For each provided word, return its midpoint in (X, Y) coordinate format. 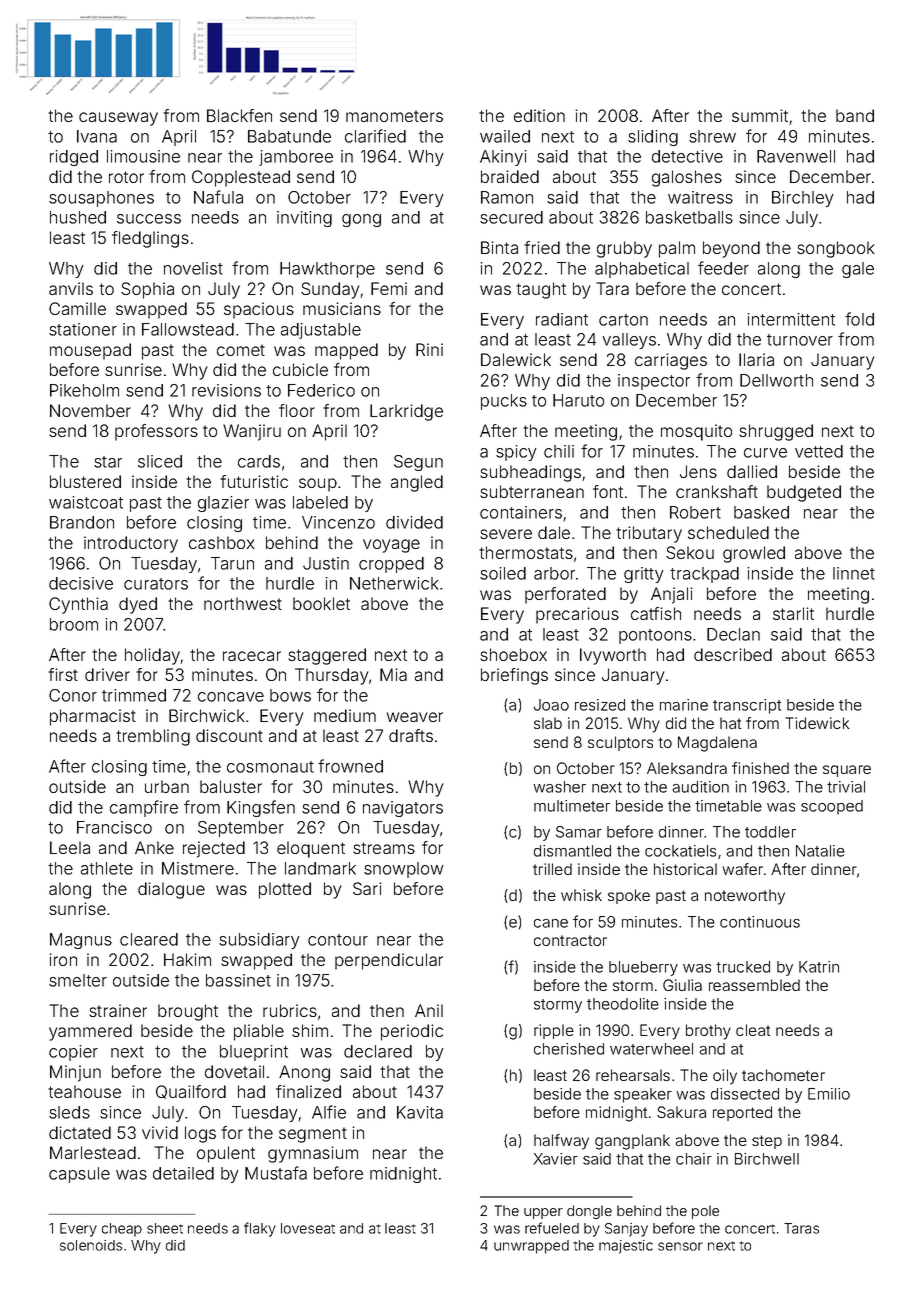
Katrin (819, 967)
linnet (854, 573)
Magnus (81, 941)
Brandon (82, 522)
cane (551, 923)
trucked (743, 967)
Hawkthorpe (327, 270)
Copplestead (241, 178)
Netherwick (394, 583)
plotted (285, 890)
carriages (671, 361)
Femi (389, 288)
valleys (629, 341)
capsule (79, 1175)
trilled (552, 869)
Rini (429, 349)
